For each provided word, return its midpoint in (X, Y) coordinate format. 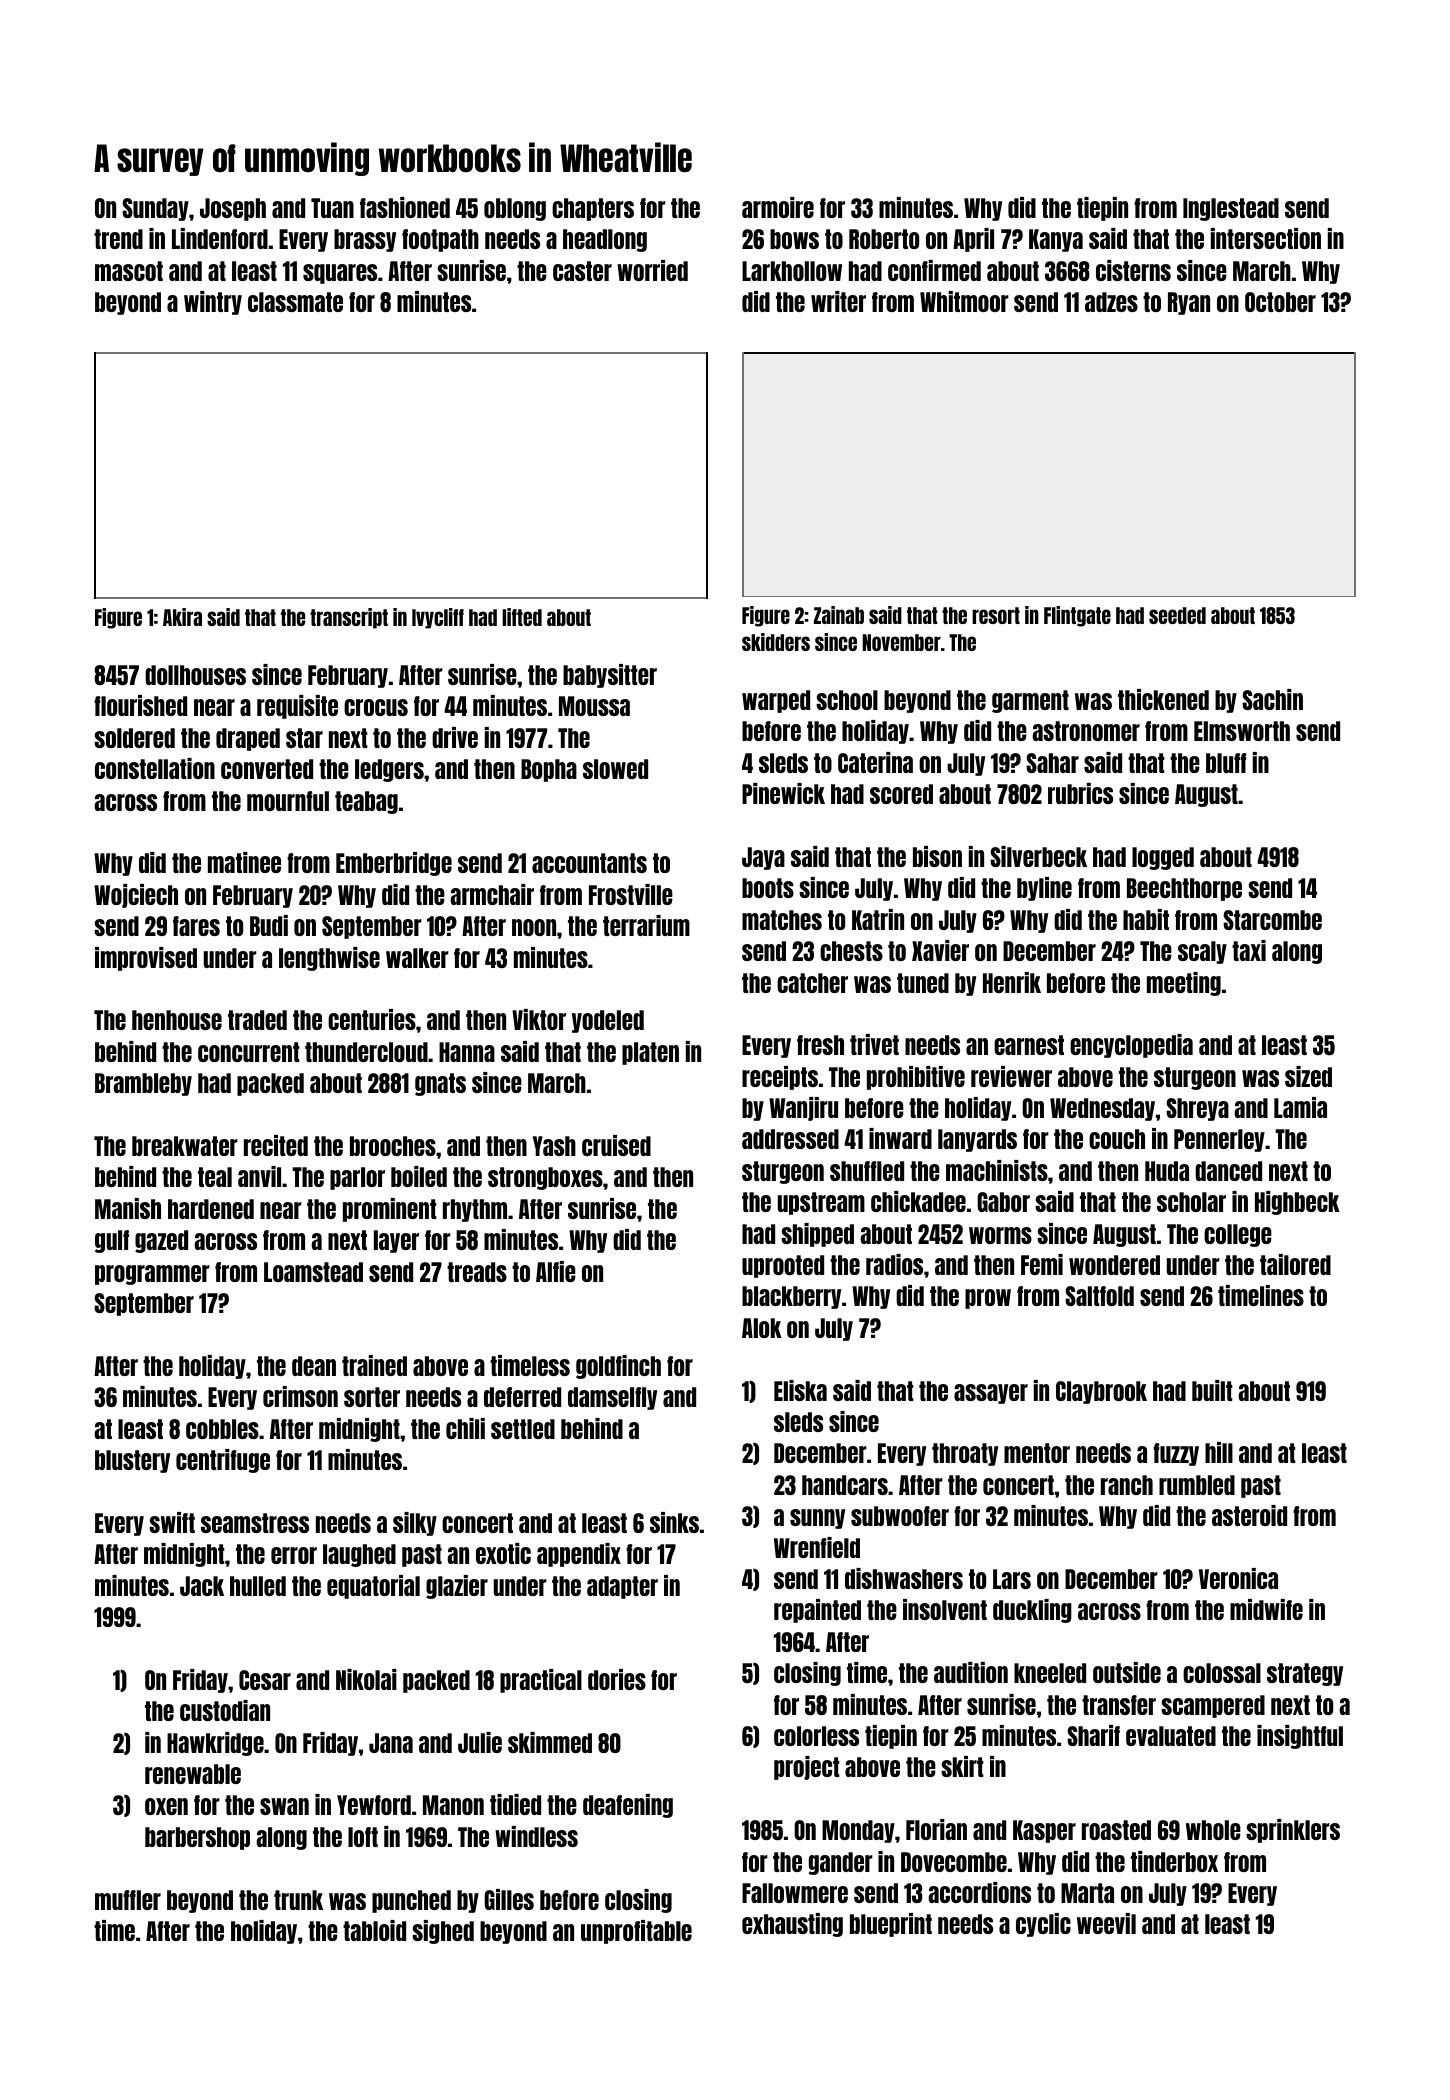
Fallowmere (795, 1893)
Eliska (800, 1390)
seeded (1177, 615)
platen (650, 1053)
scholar (1191, 1202)
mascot (129, 271)
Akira (182, 617)
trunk (298, 1900)
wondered (1114, 1265)
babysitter (610, 676)
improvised (146, 959)
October (1280, 302)
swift (172, 1522)
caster (582, 271)
